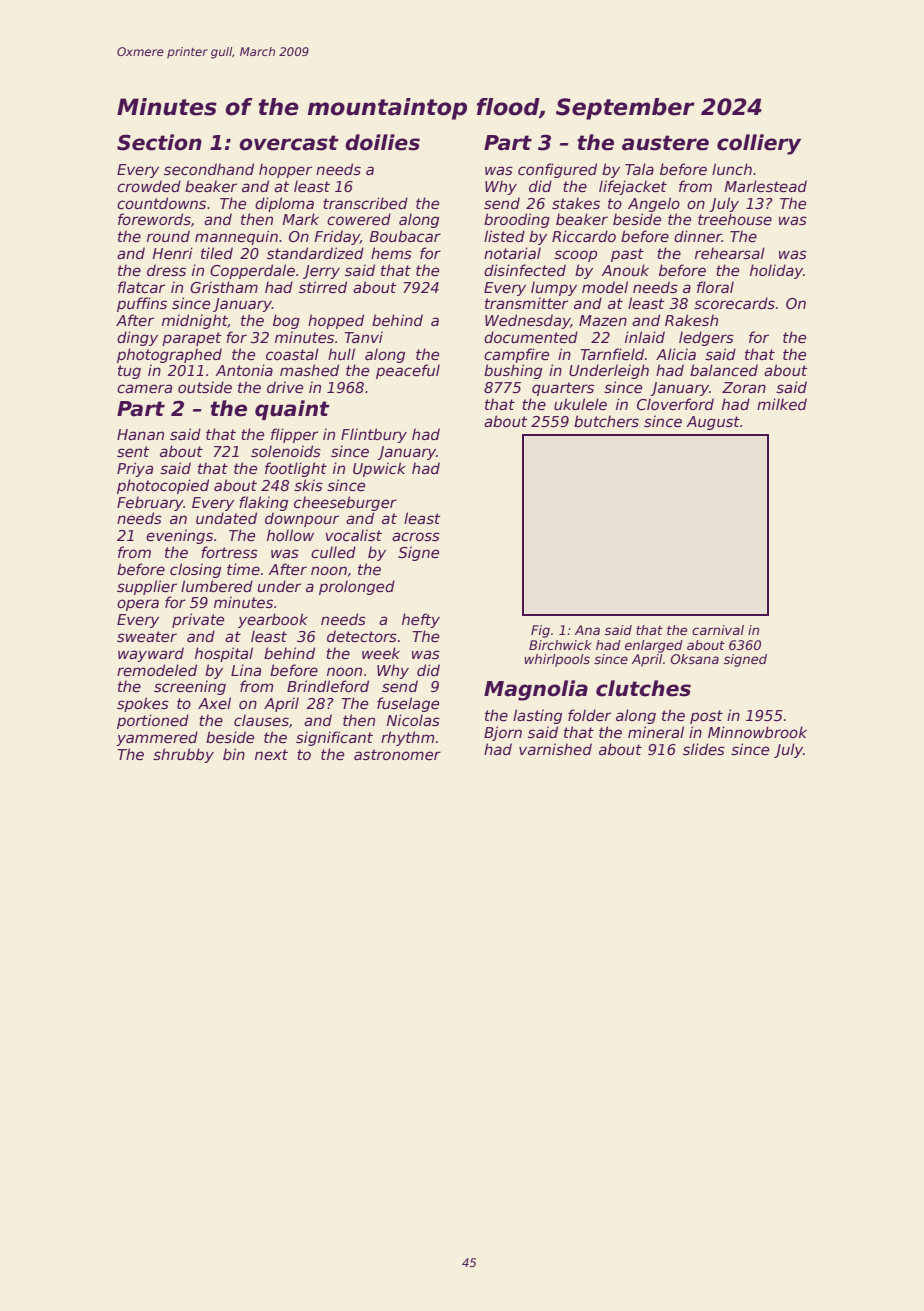  I want to click on yearbook, so click(273, 620).
